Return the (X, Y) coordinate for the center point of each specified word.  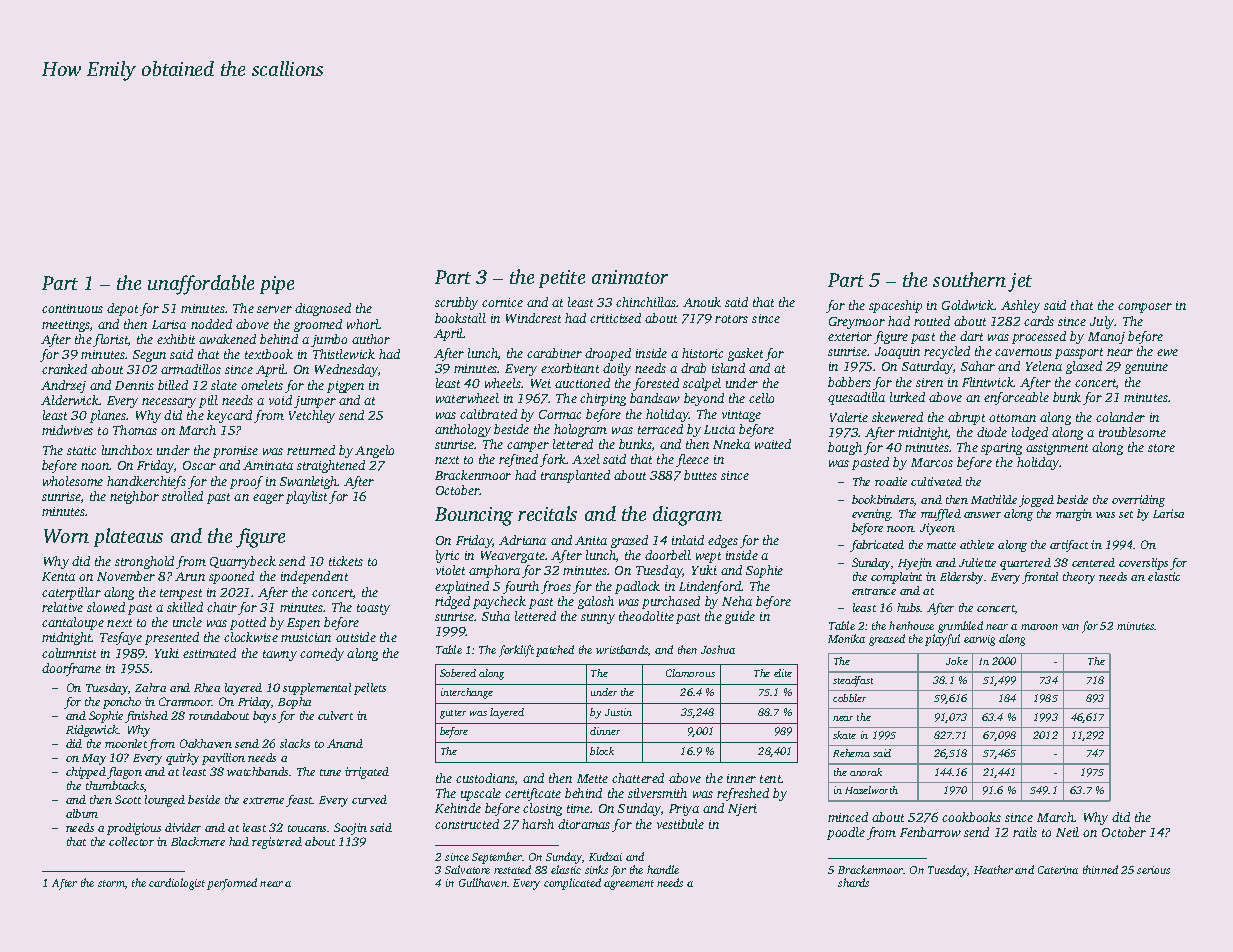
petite (562, 279)
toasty (373, 609)
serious (1153, 870)
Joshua (718, 649)
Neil (1067, 832)
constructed (467, 824)
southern (969, 279)
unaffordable (201, 285)
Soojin (350, 829)
